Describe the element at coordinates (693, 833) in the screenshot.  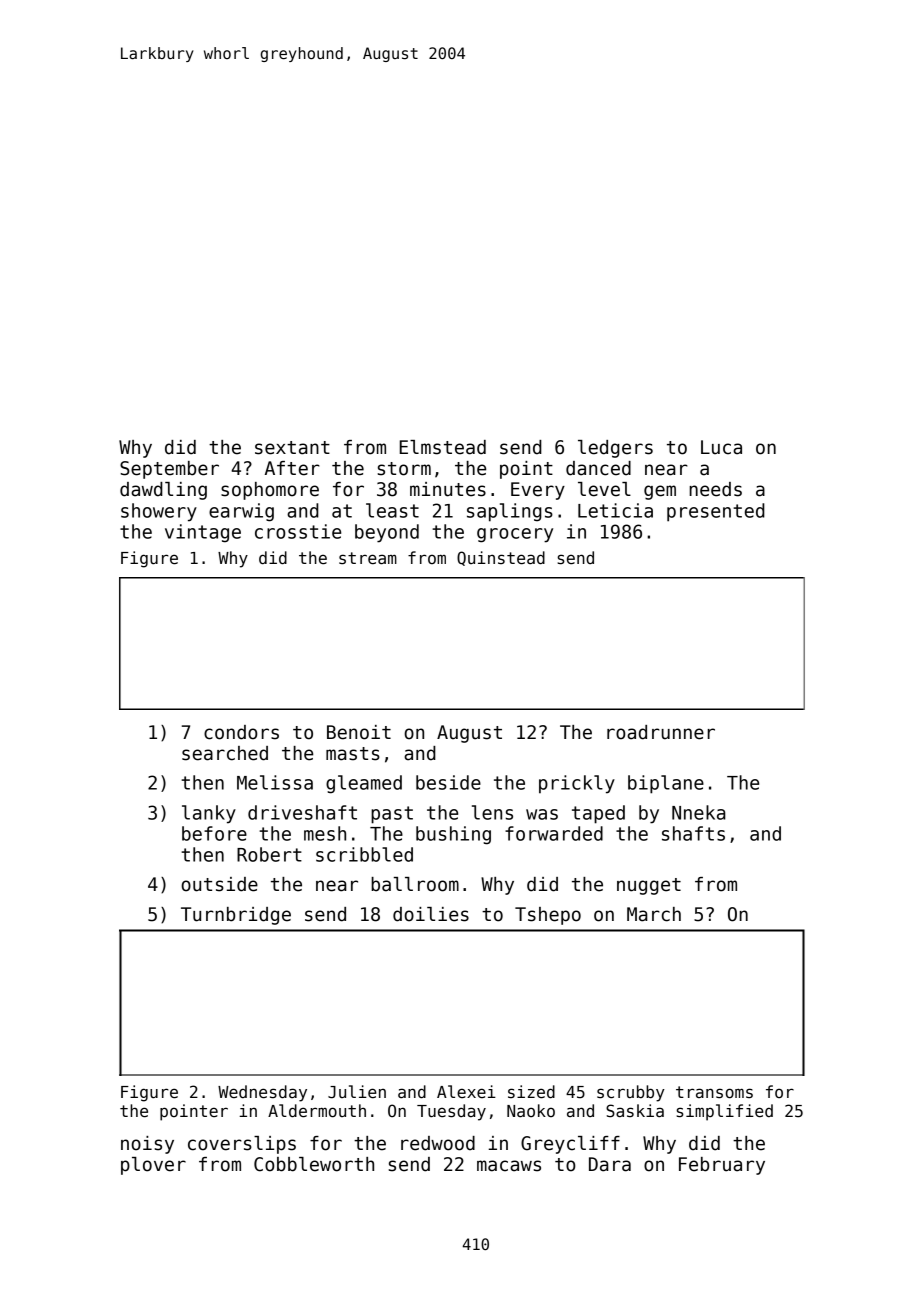
I see `shafts` at that location.
